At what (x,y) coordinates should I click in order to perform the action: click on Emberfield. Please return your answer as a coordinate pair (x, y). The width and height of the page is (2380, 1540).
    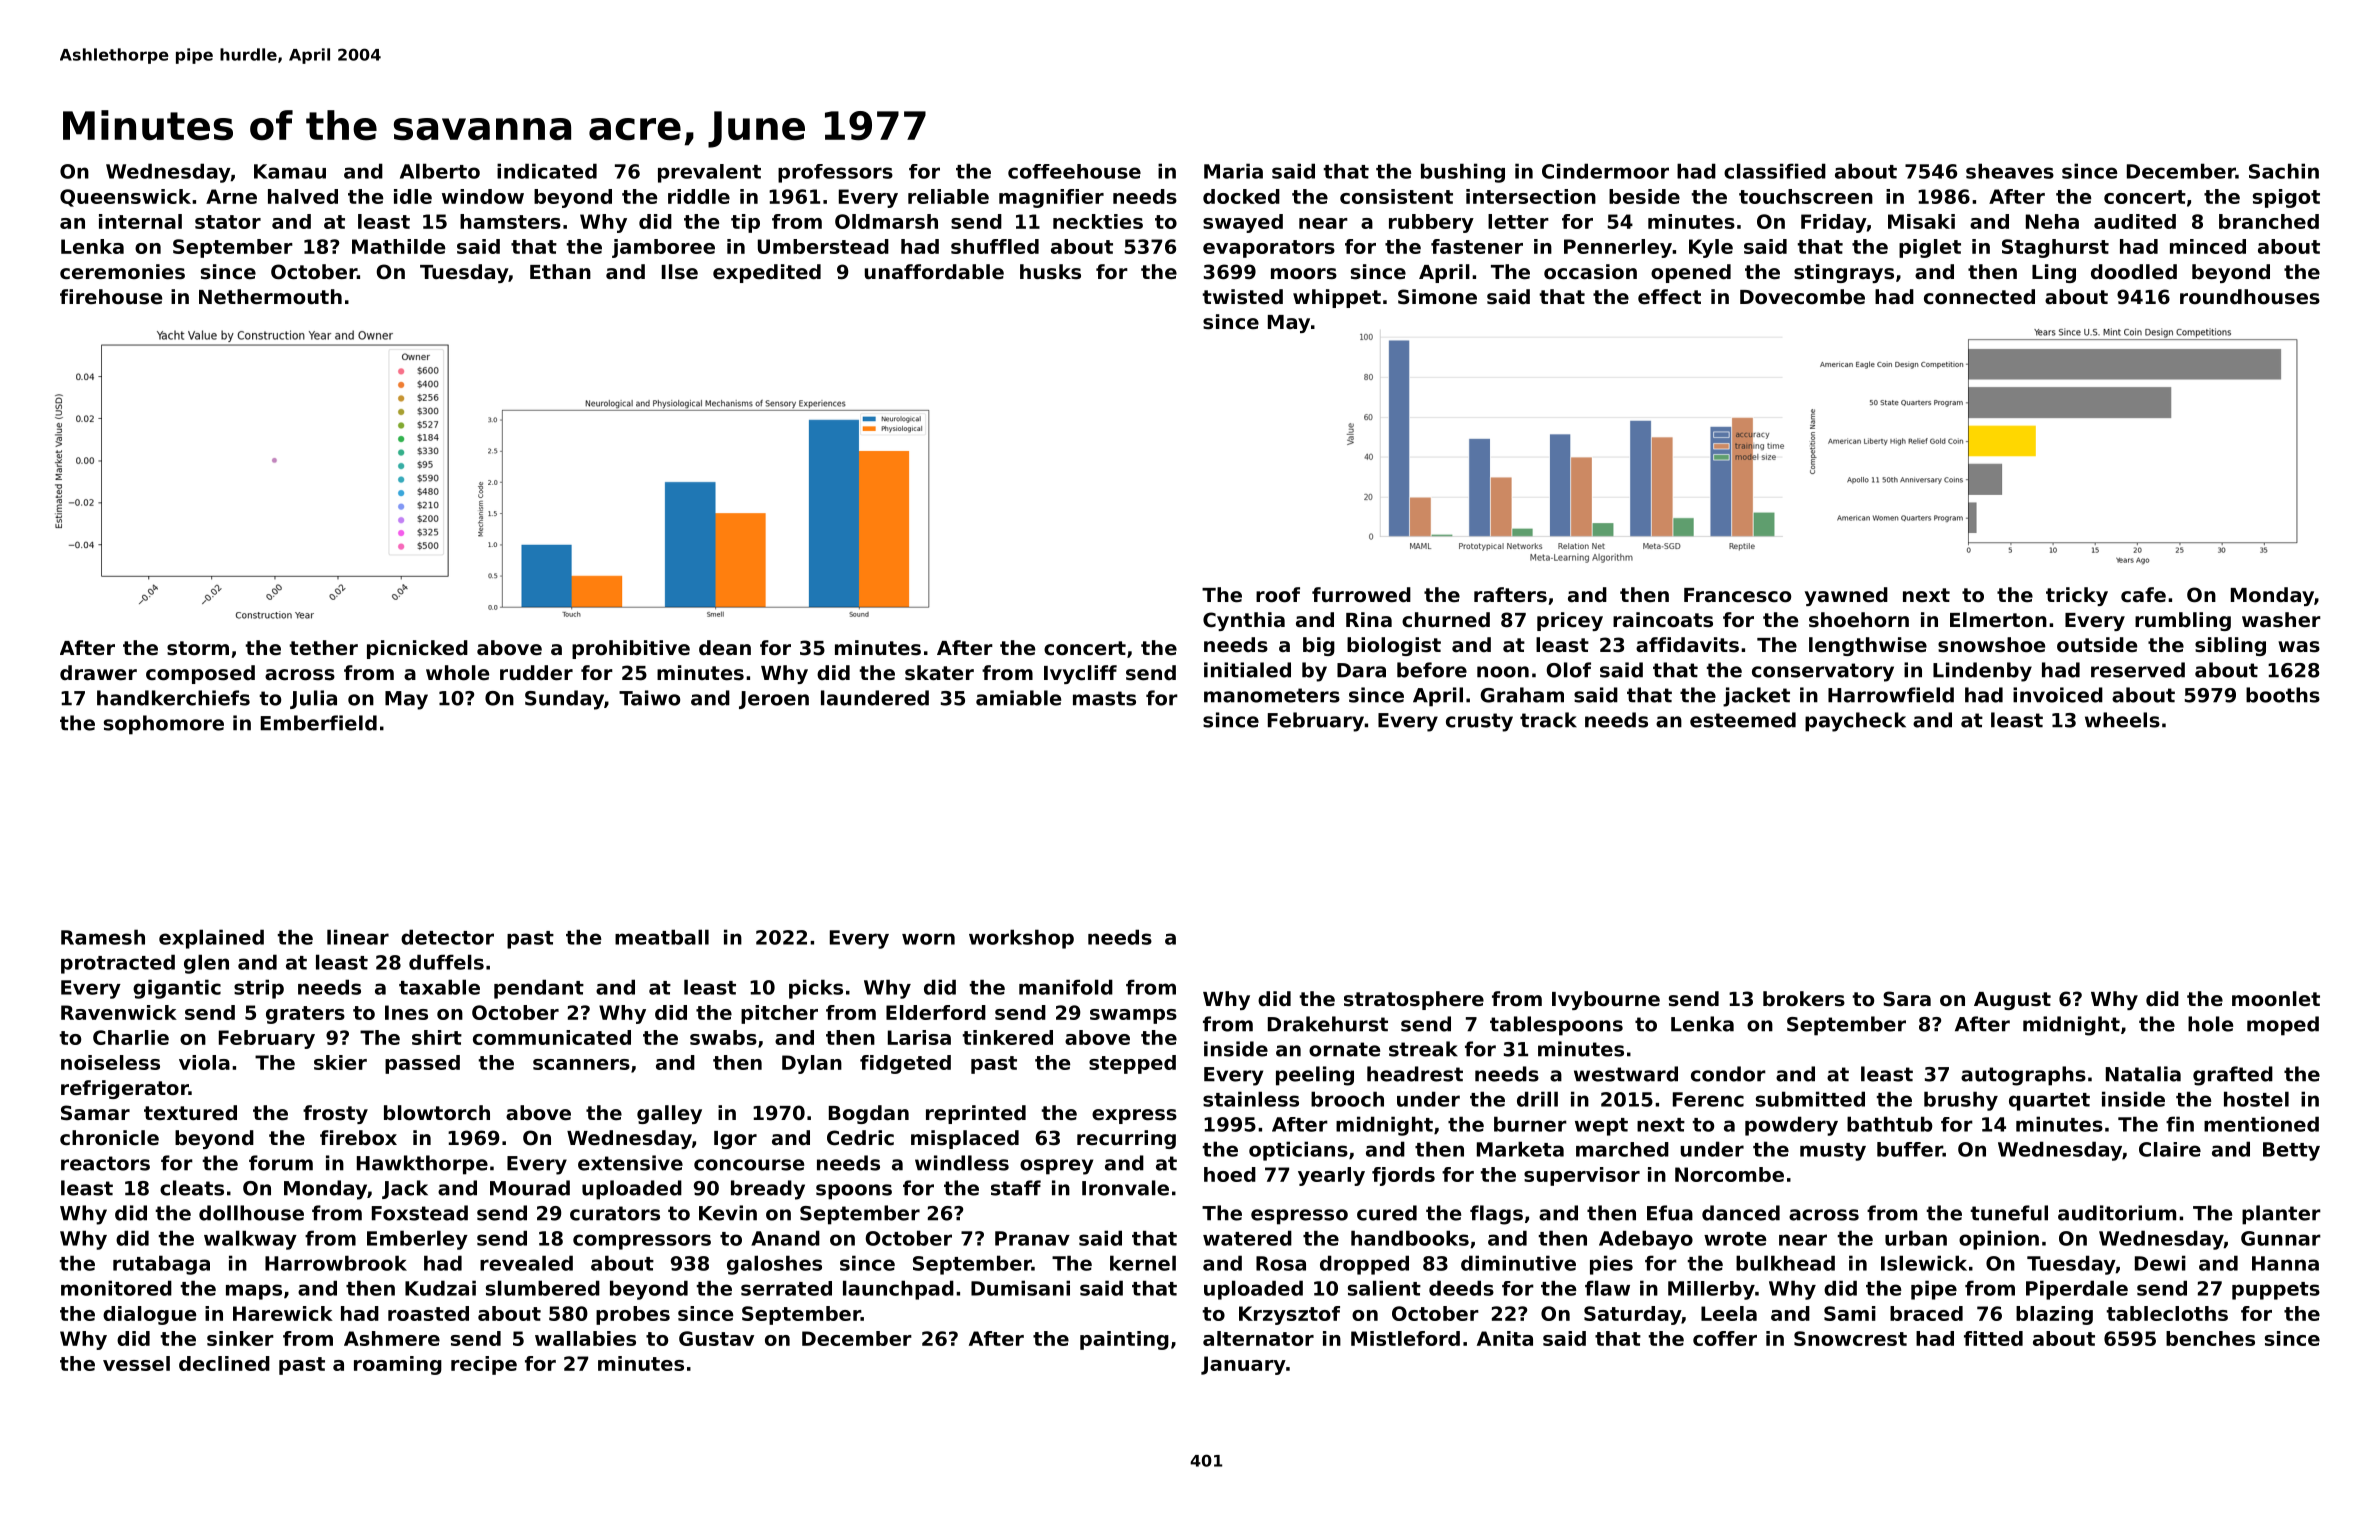
    Looking at the image, I should click on (319, 723).
